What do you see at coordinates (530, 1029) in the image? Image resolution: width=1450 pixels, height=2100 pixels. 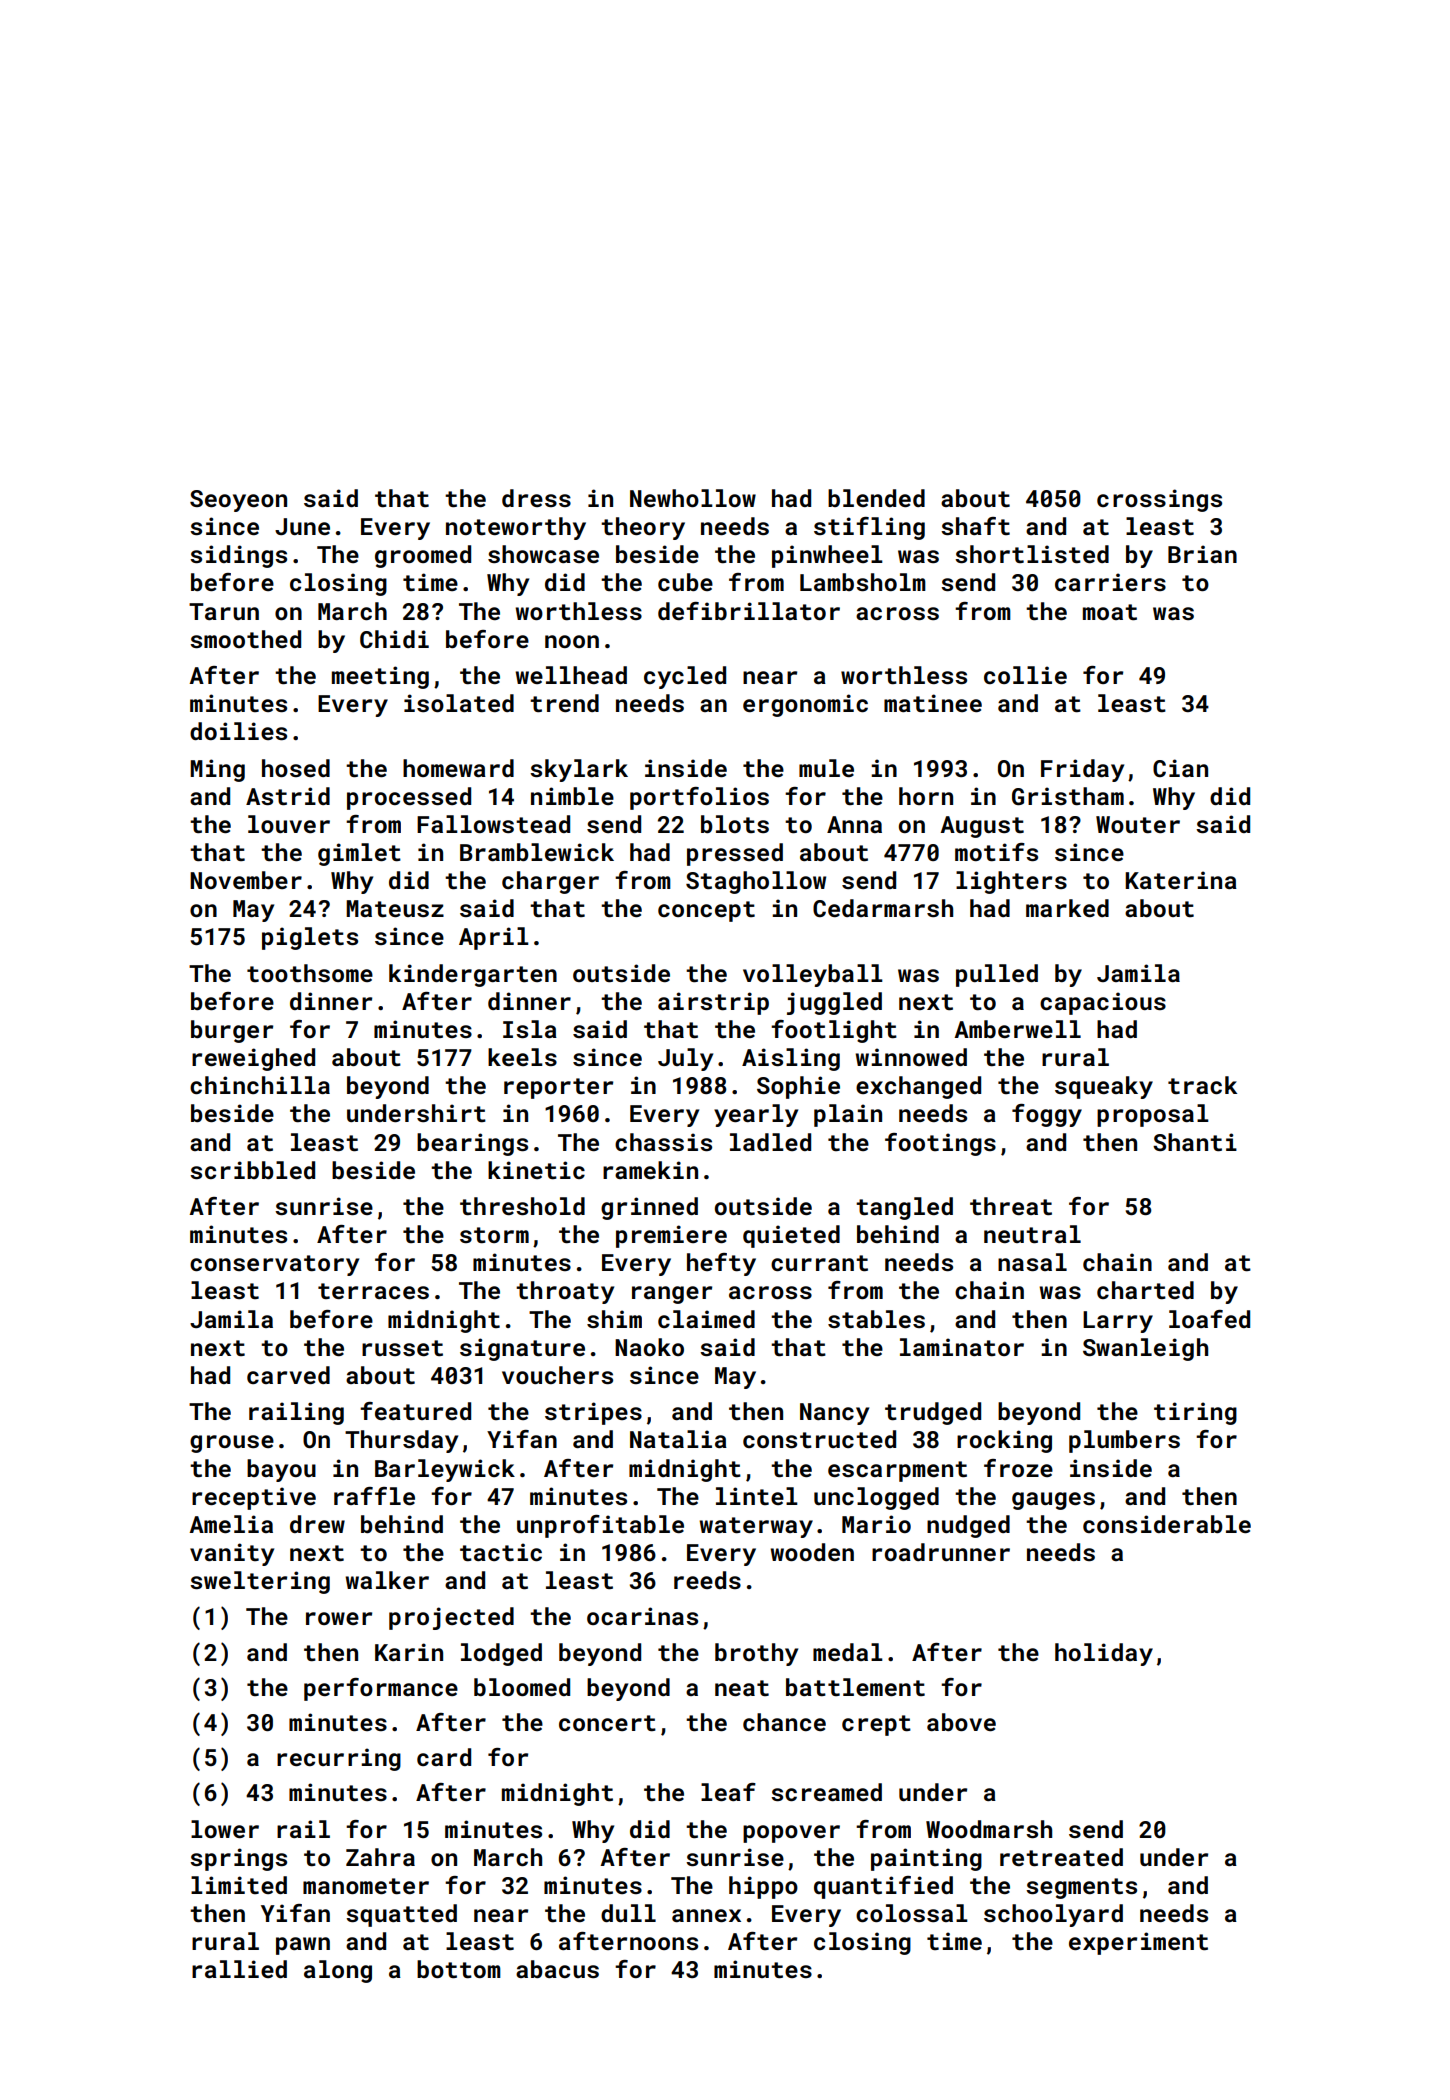 I see `Isla` at bounding box center [530, 1029].
